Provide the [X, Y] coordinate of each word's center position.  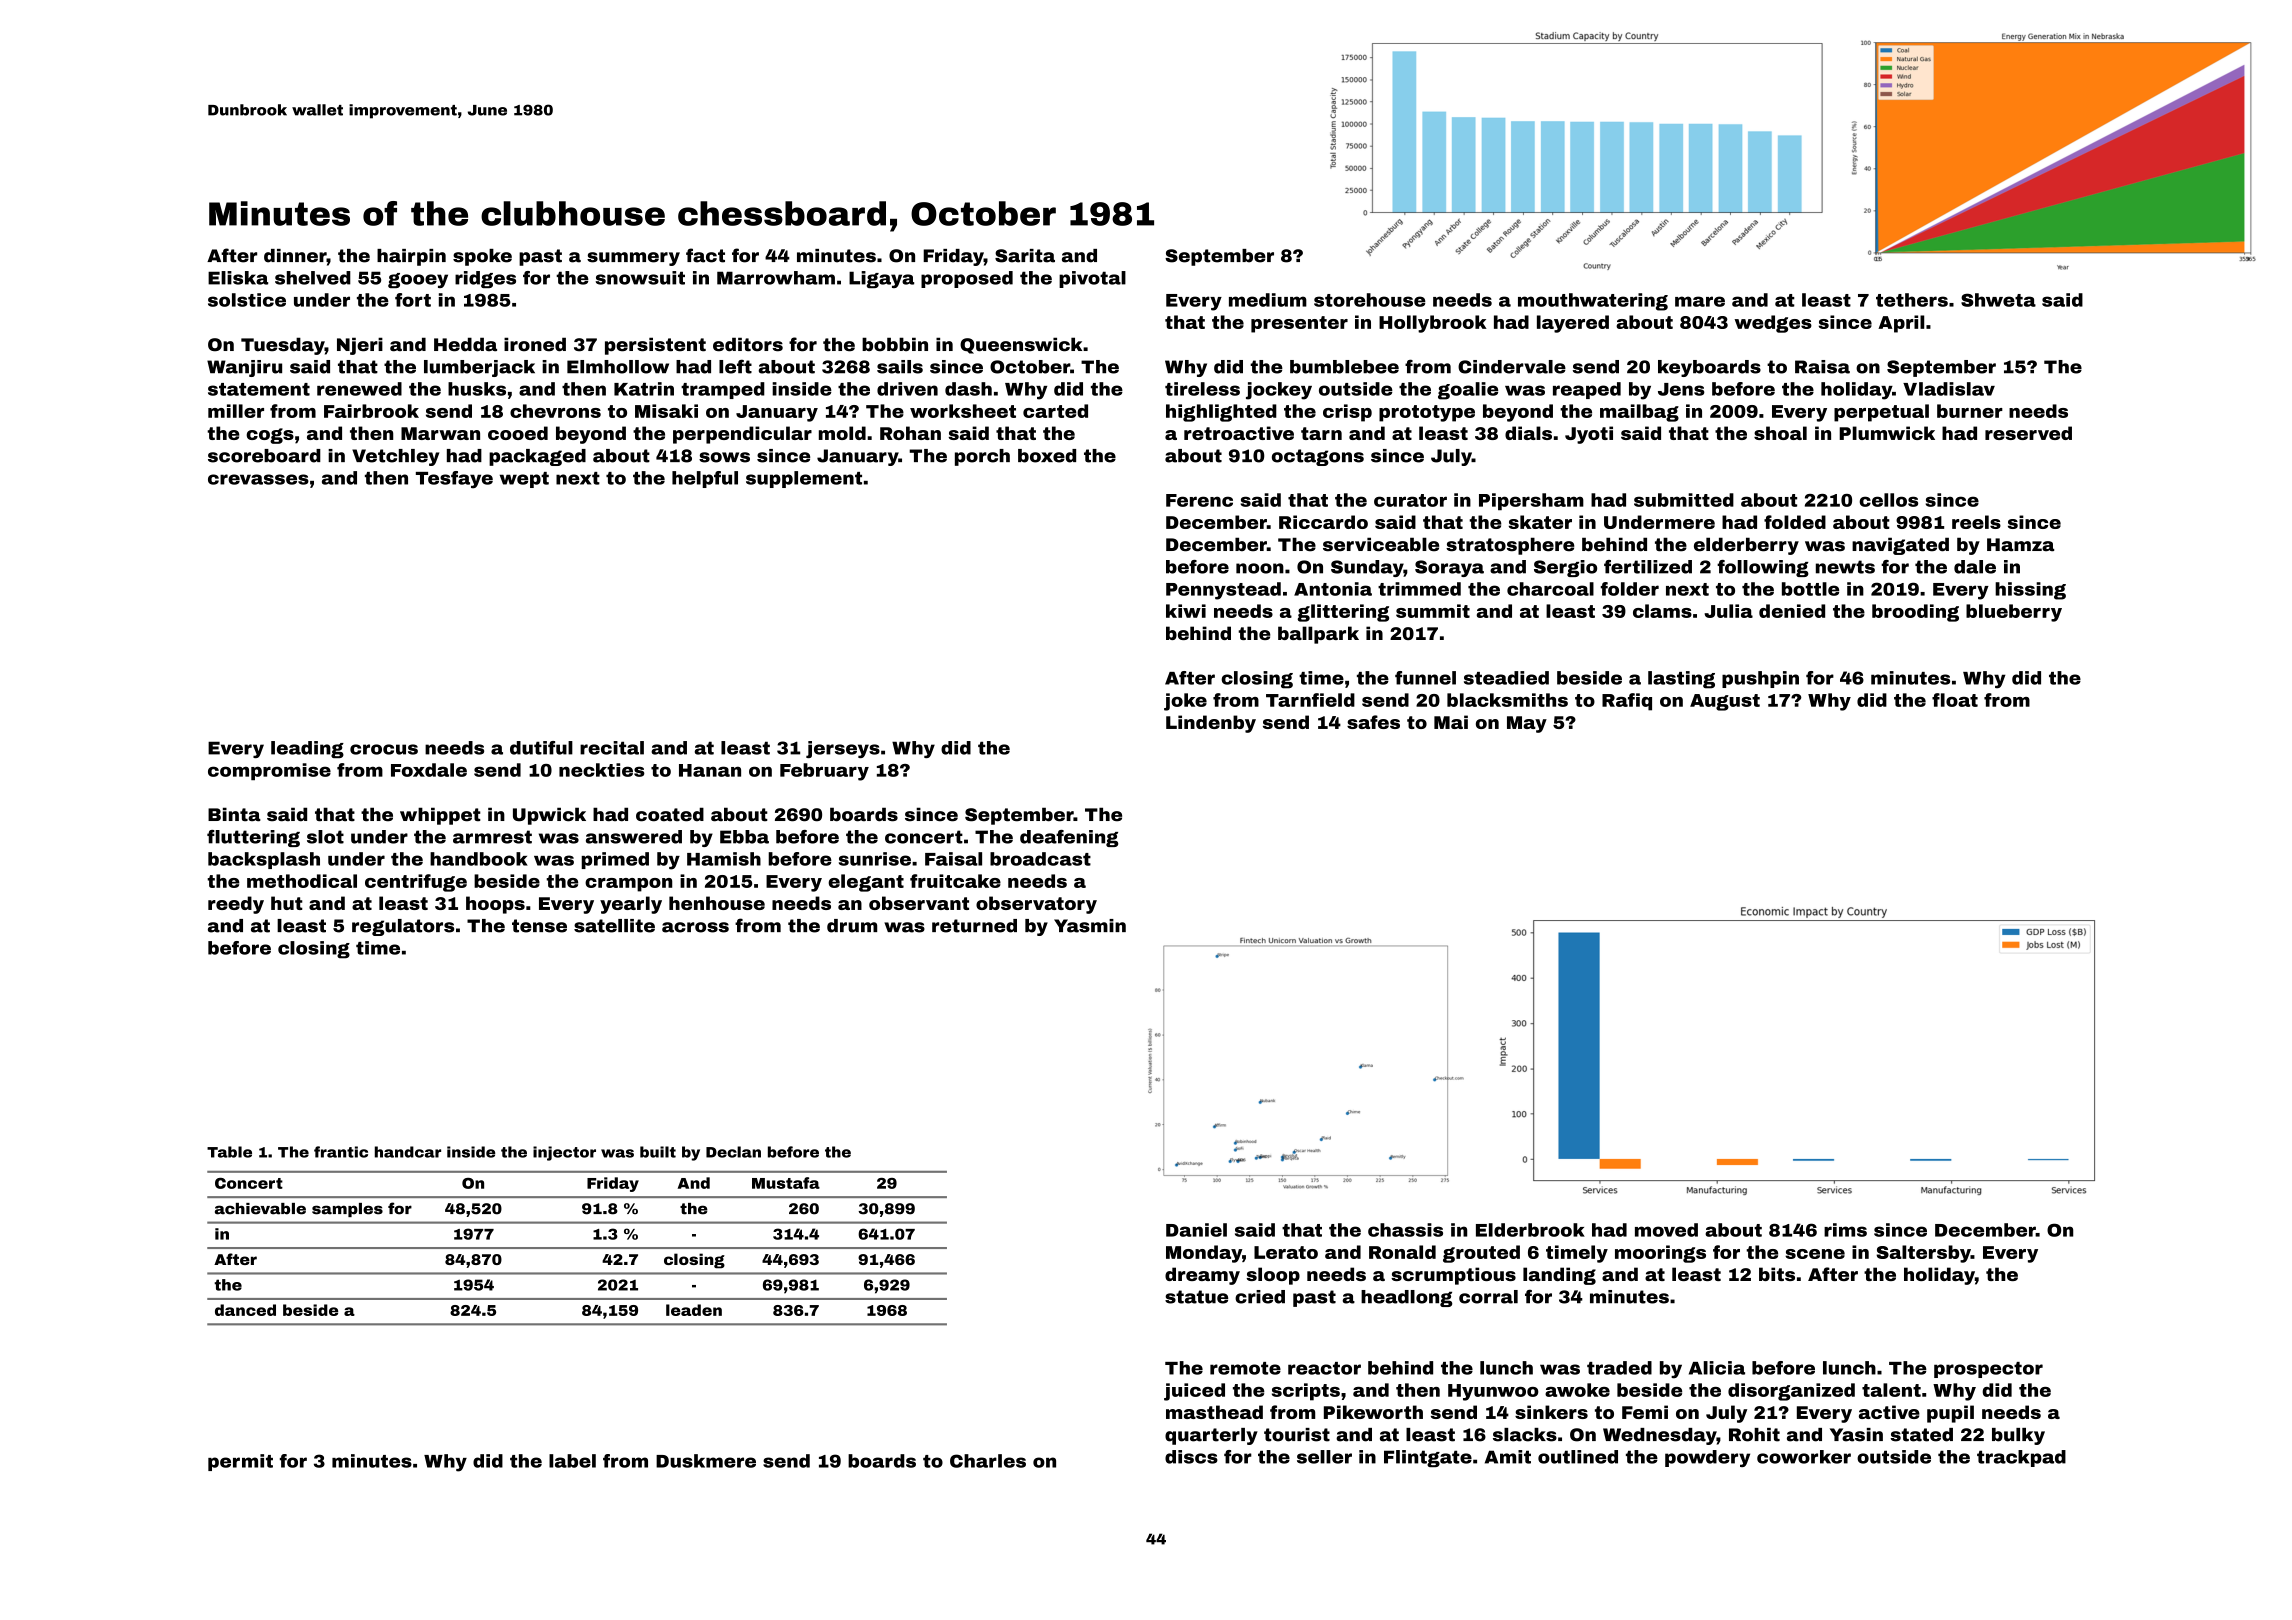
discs [1191, 1457]
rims [1845, 1230]
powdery [1707, 1458]
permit [240, 1462]
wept [524, 480]
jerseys [843, 749]
